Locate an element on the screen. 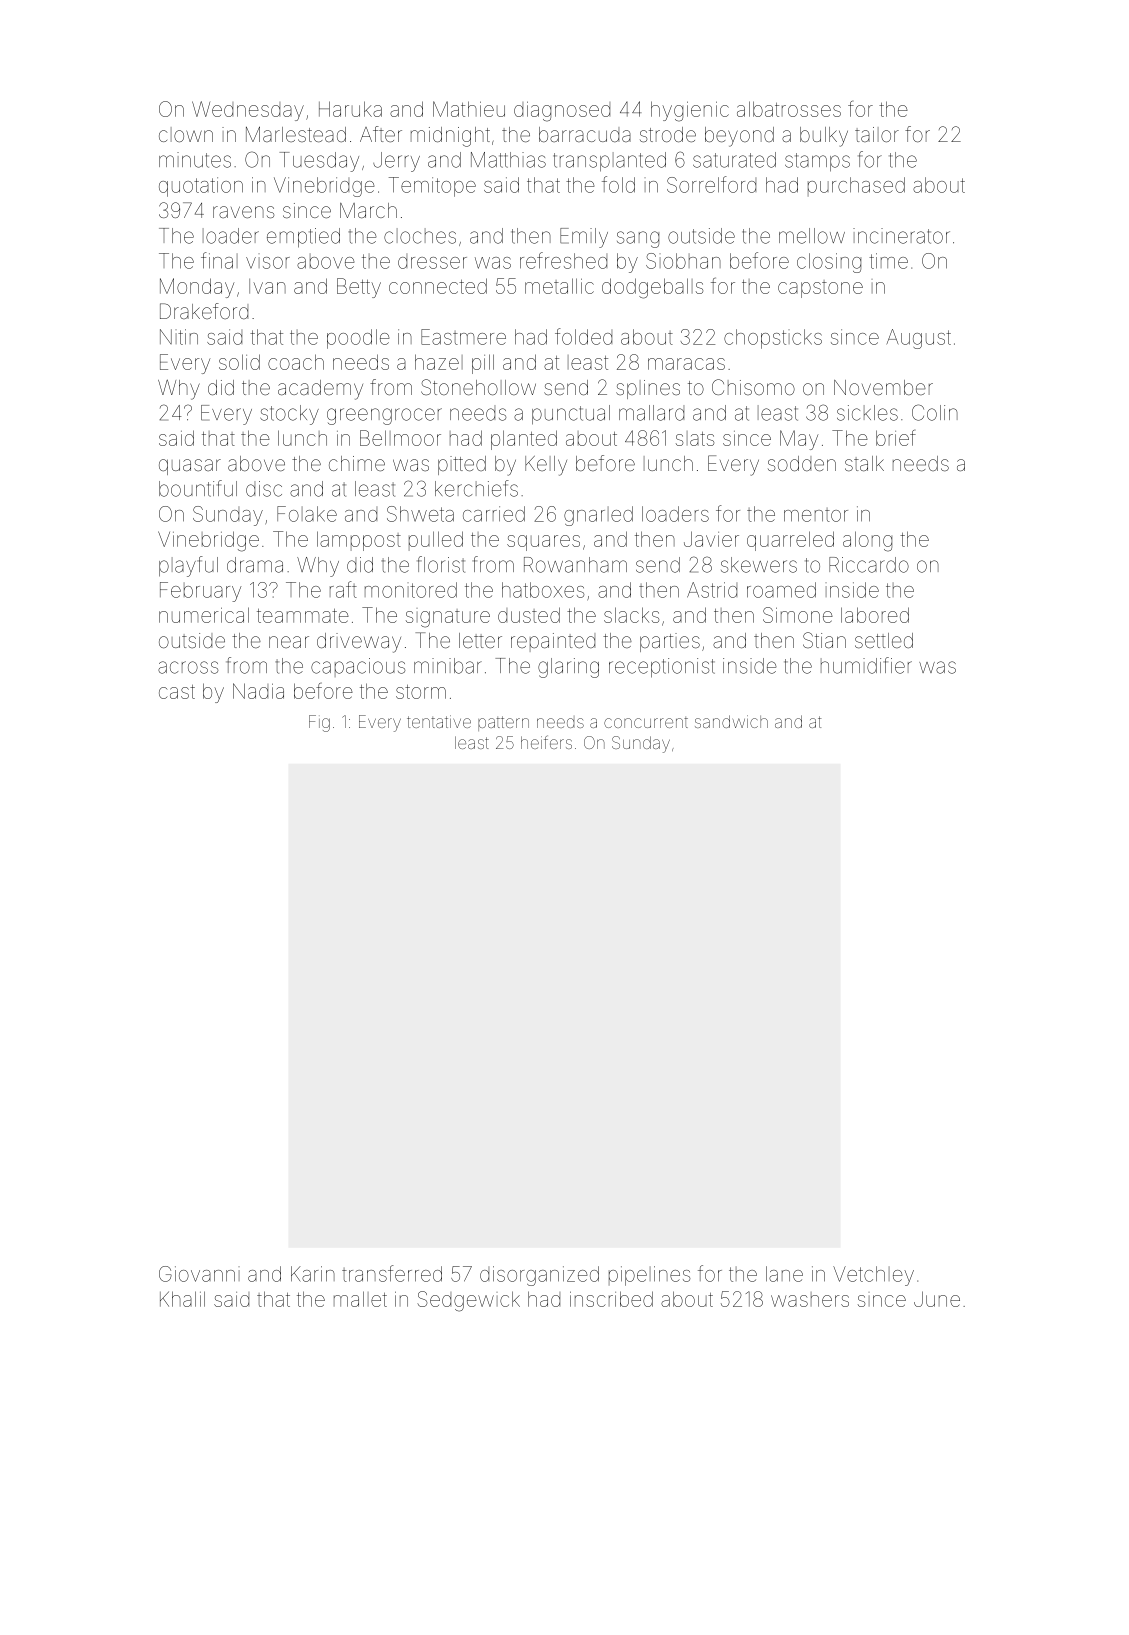  lane is located at coordinates (784, 1274).
